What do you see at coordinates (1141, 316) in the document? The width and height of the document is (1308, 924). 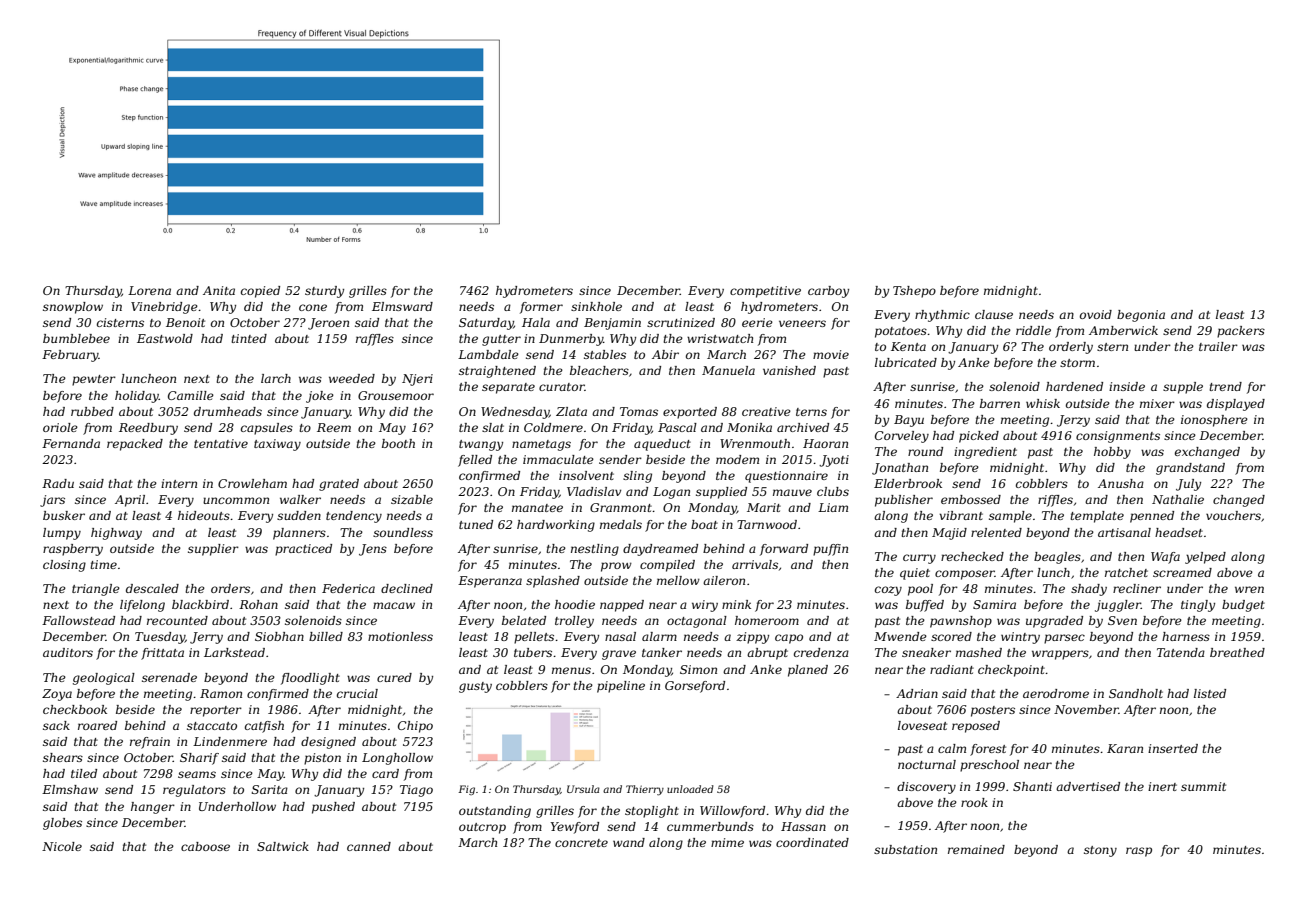 I see `begonia` at bounding box center [1141, 316].
